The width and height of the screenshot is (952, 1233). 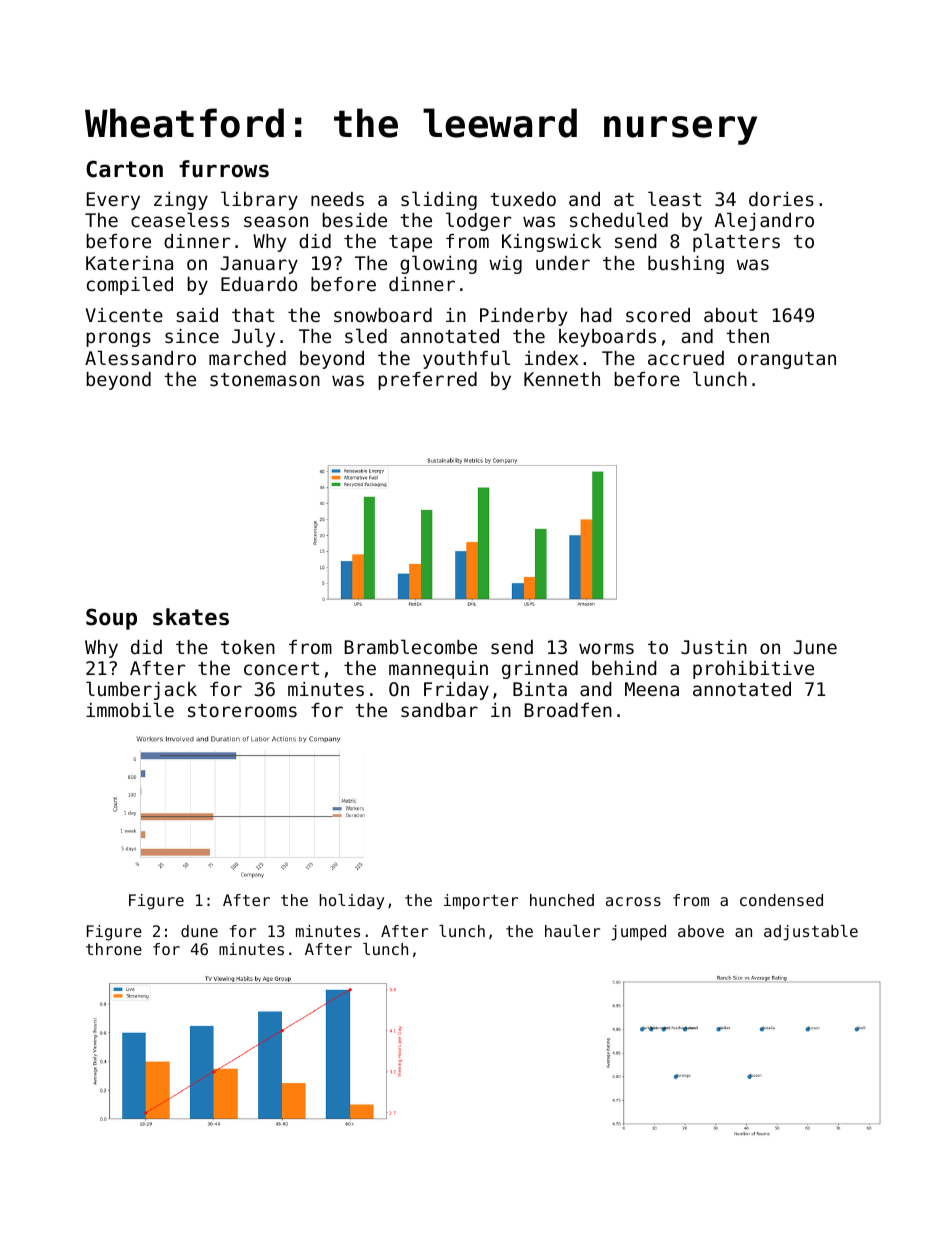 I want to click on Alejandro, so click(x=764, y=221).
